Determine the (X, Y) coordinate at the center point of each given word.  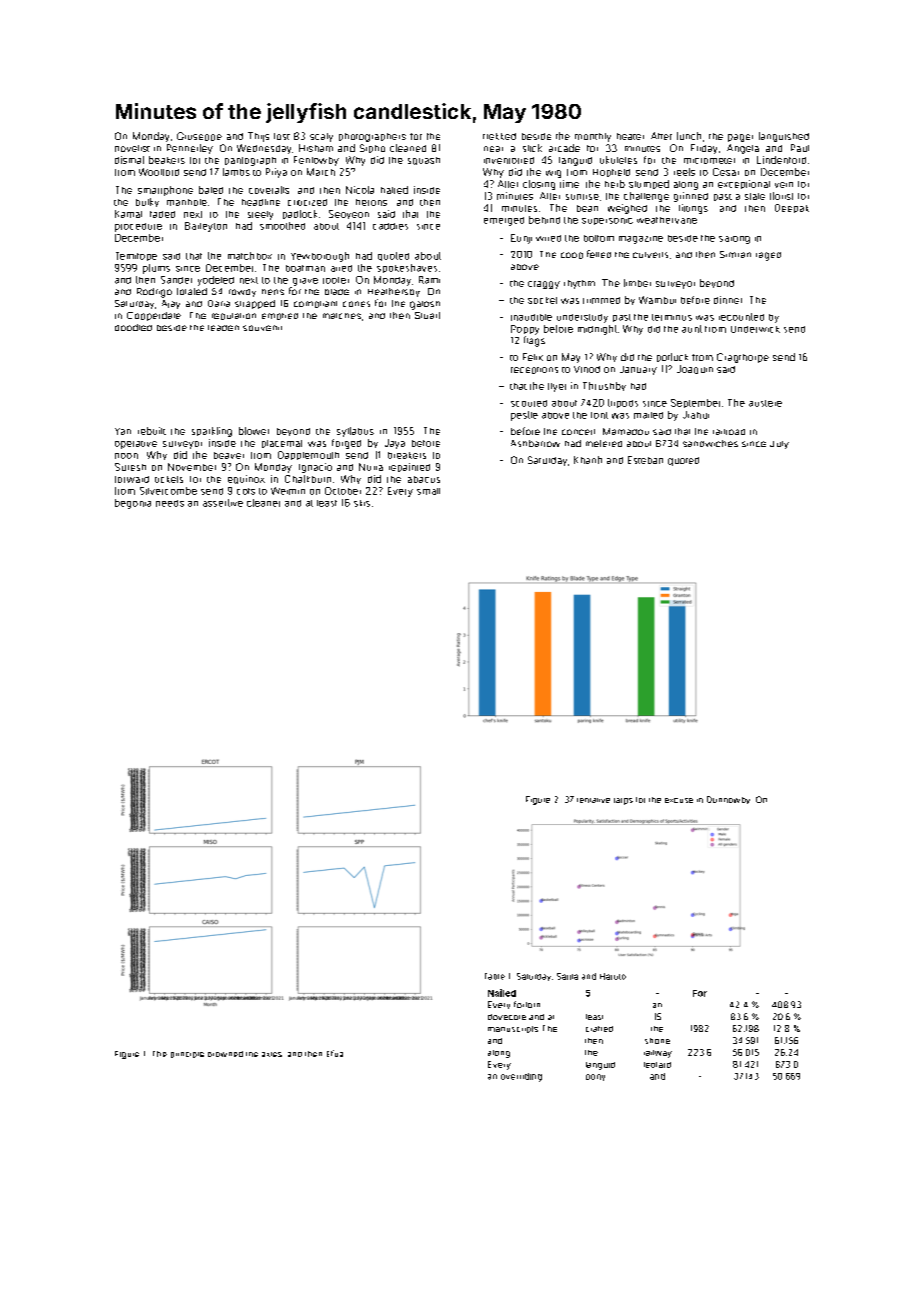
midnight (597, 330)
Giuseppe (199, 136)
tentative (593, 800)
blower (254, 431)
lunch (689, 136)
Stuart (427, 315)
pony (595, 1077)
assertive (223, 503)
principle (187, 1055)
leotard (657, 1065)
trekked (499, 136)
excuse (679, 800)
